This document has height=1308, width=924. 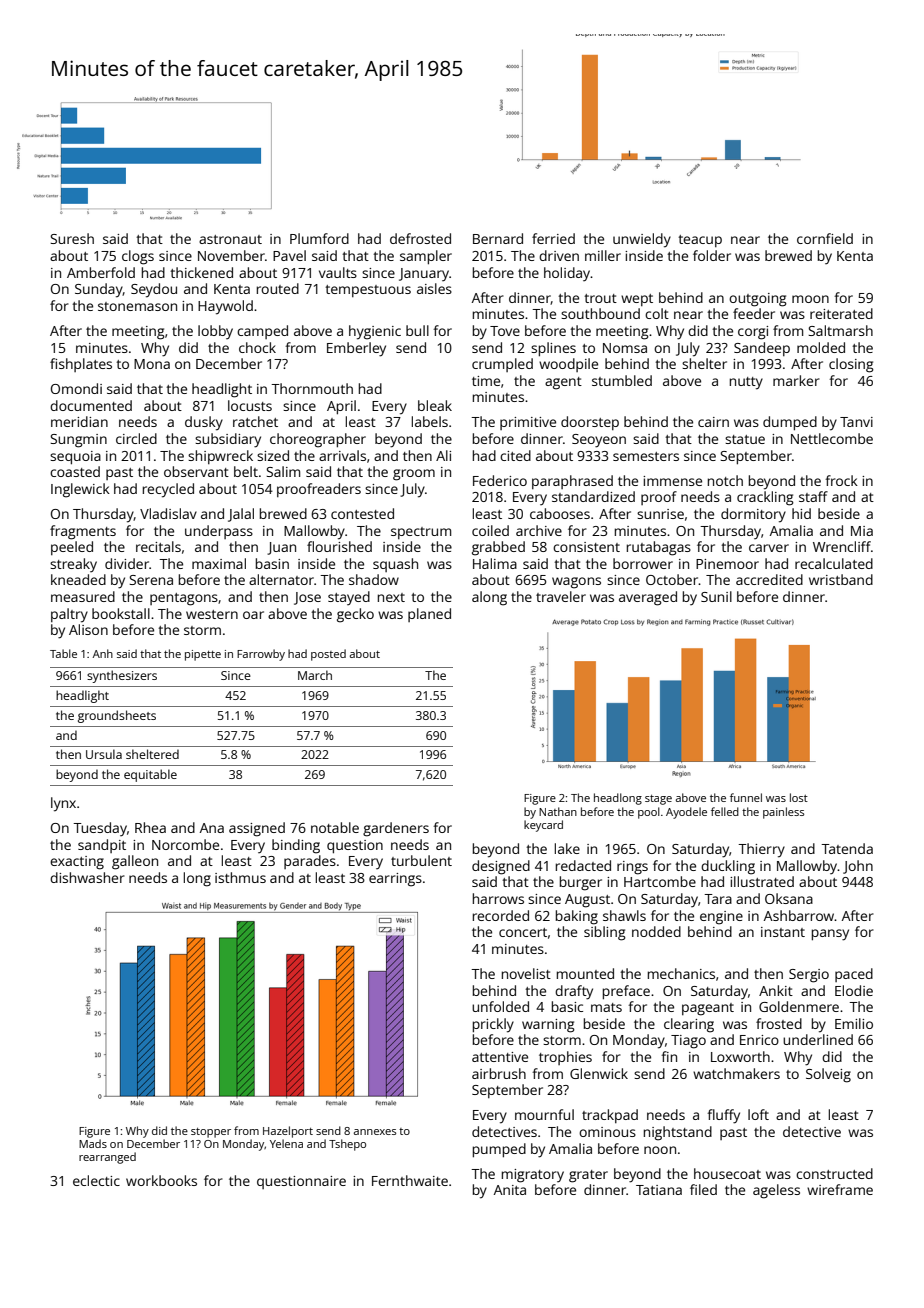 What do you see at coordinates (426, 257) in the document?
I see `sampler` at bounding box center [426, 257].
